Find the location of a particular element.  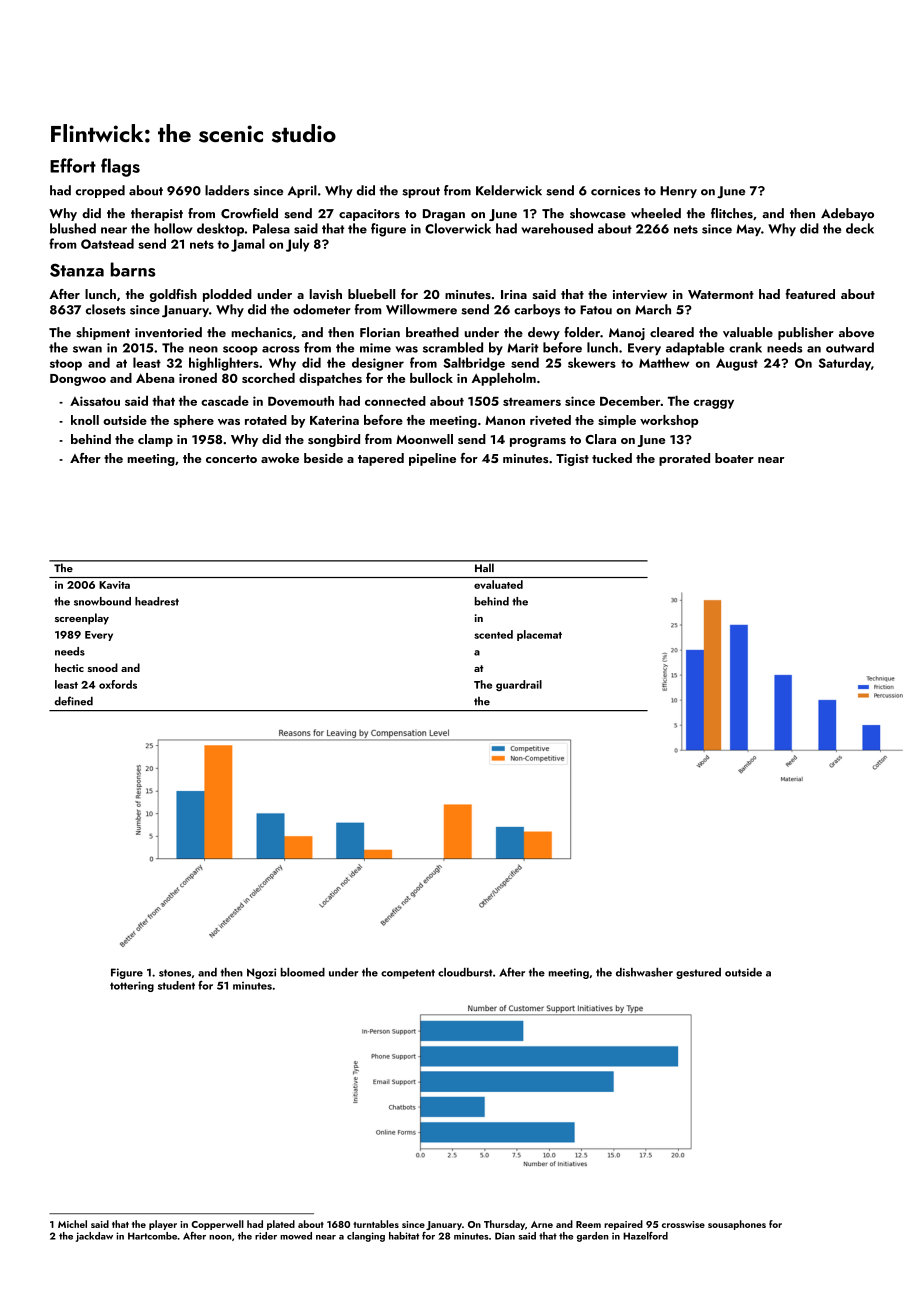

Tigist is located at coordinates (572, 460).
